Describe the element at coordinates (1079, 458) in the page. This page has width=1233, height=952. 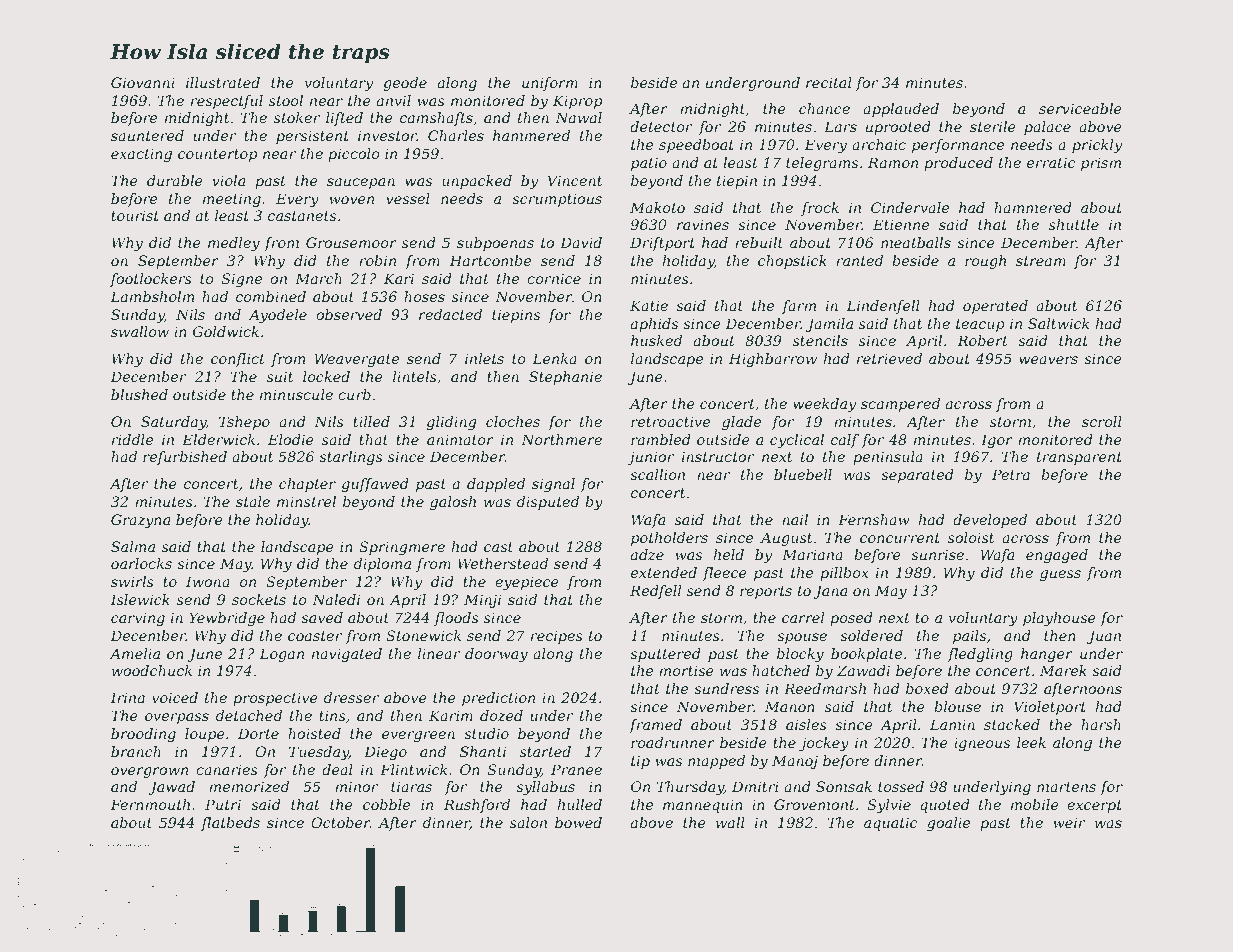
I see `transparent` at that location.
